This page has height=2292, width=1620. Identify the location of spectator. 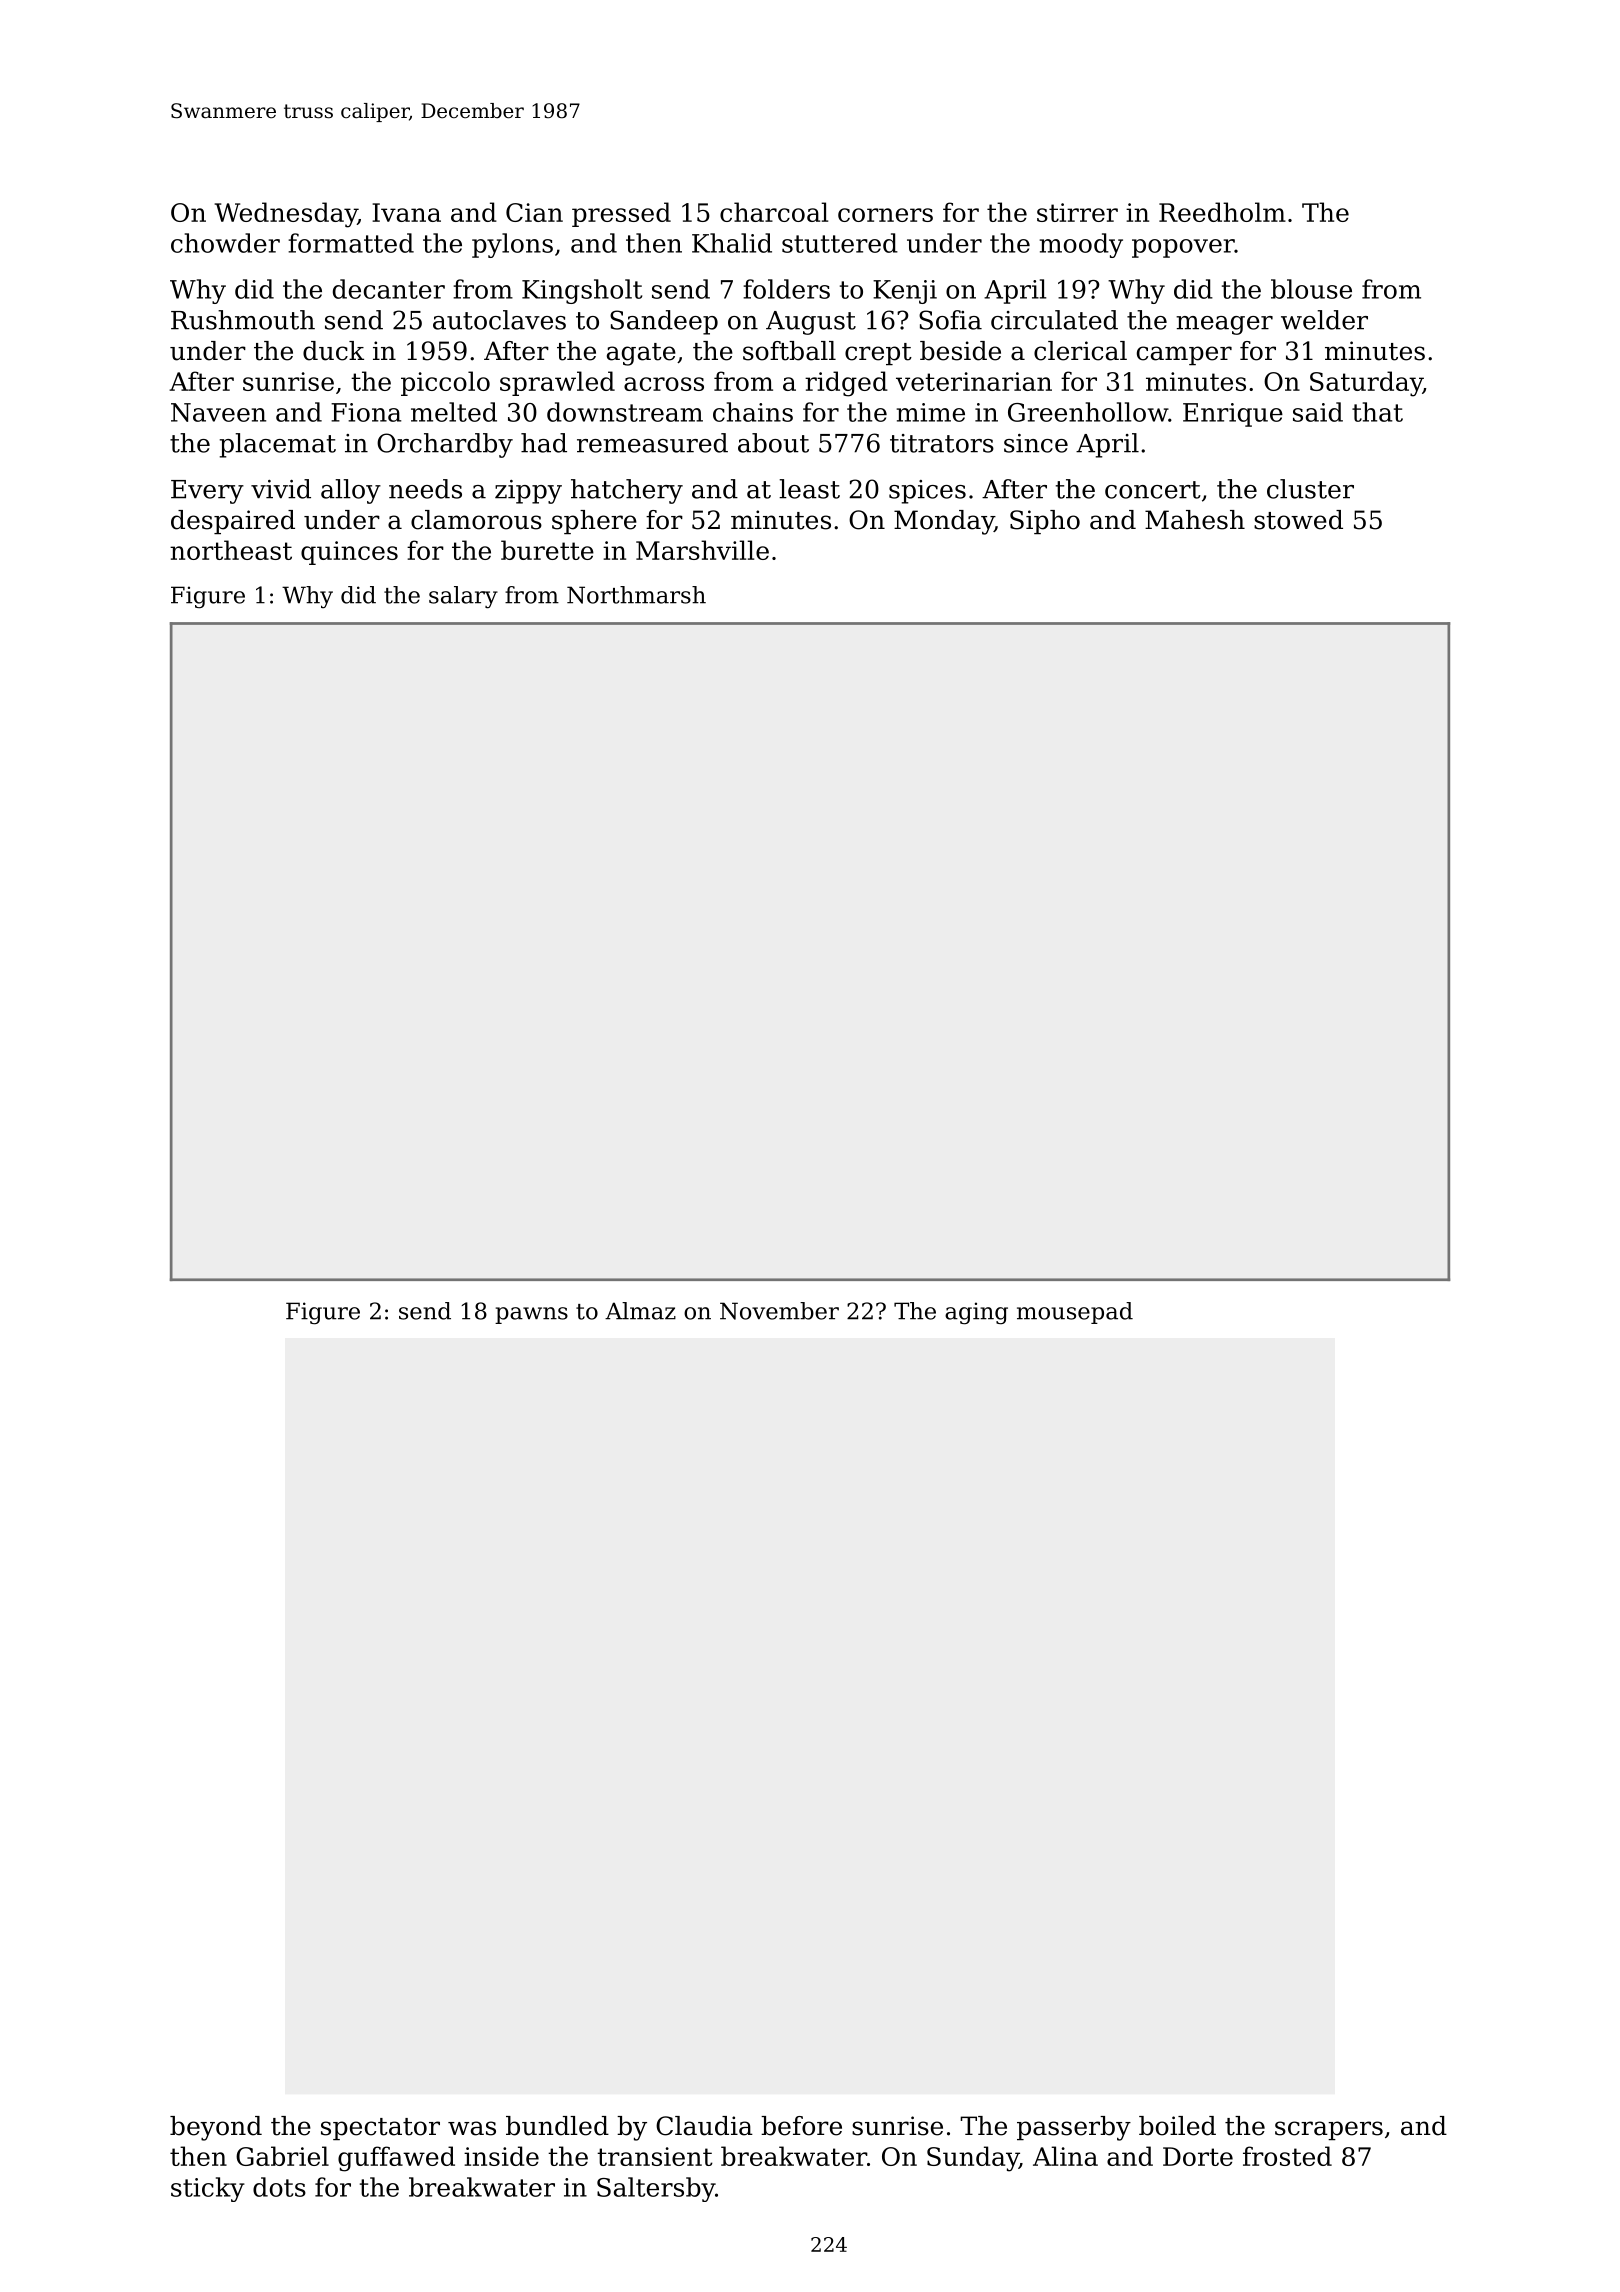
(380, 2129).
